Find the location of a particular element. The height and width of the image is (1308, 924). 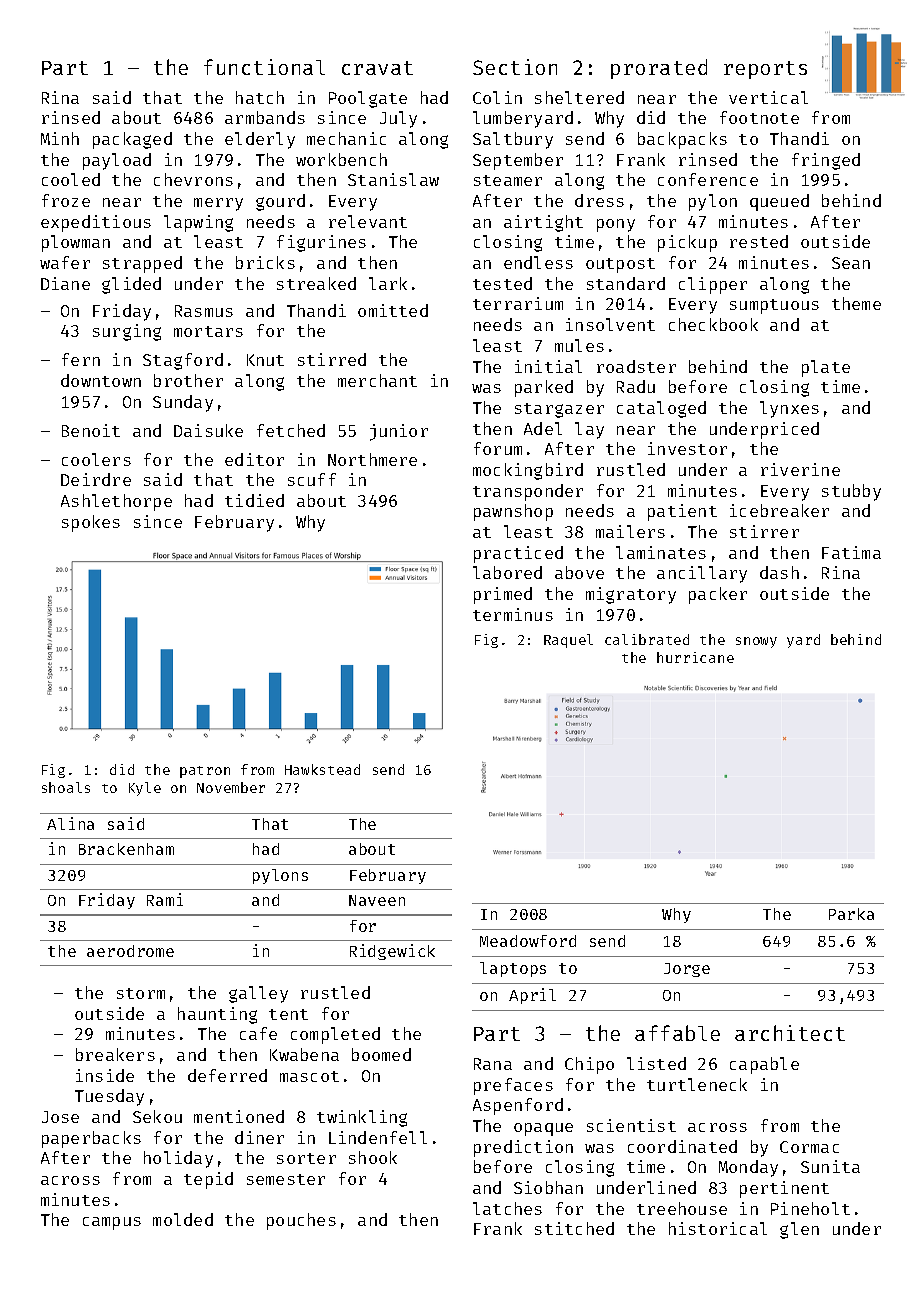

Stagford is located at coordinates (183, 361).
